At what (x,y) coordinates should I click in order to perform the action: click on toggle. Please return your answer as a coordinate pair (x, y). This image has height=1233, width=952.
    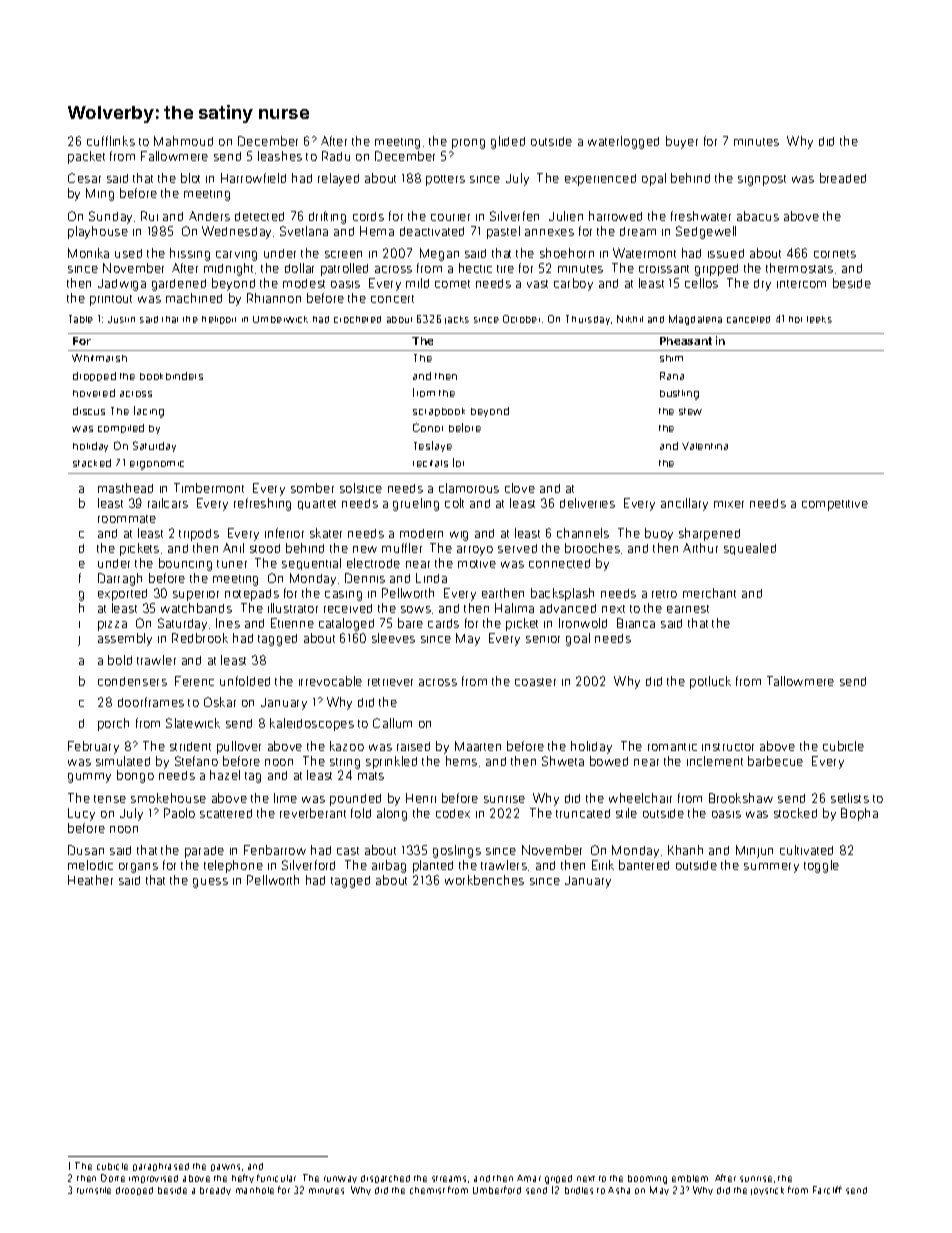
    Looking at the image, I should click on (821, 866).
